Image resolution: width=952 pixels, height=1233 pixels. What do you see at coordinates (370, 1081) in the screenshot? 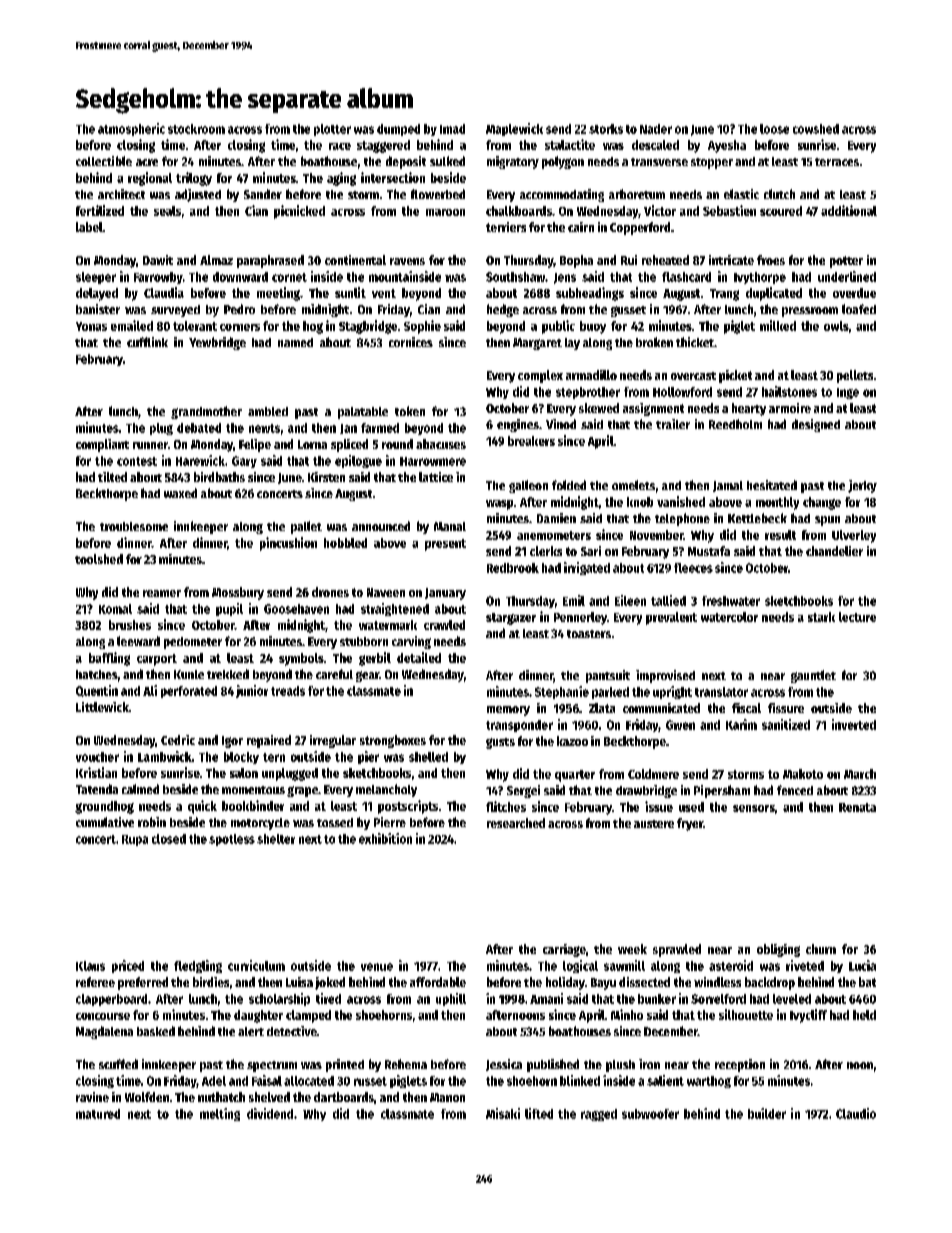
I see `russet` at bounding box center [370, 1081].
